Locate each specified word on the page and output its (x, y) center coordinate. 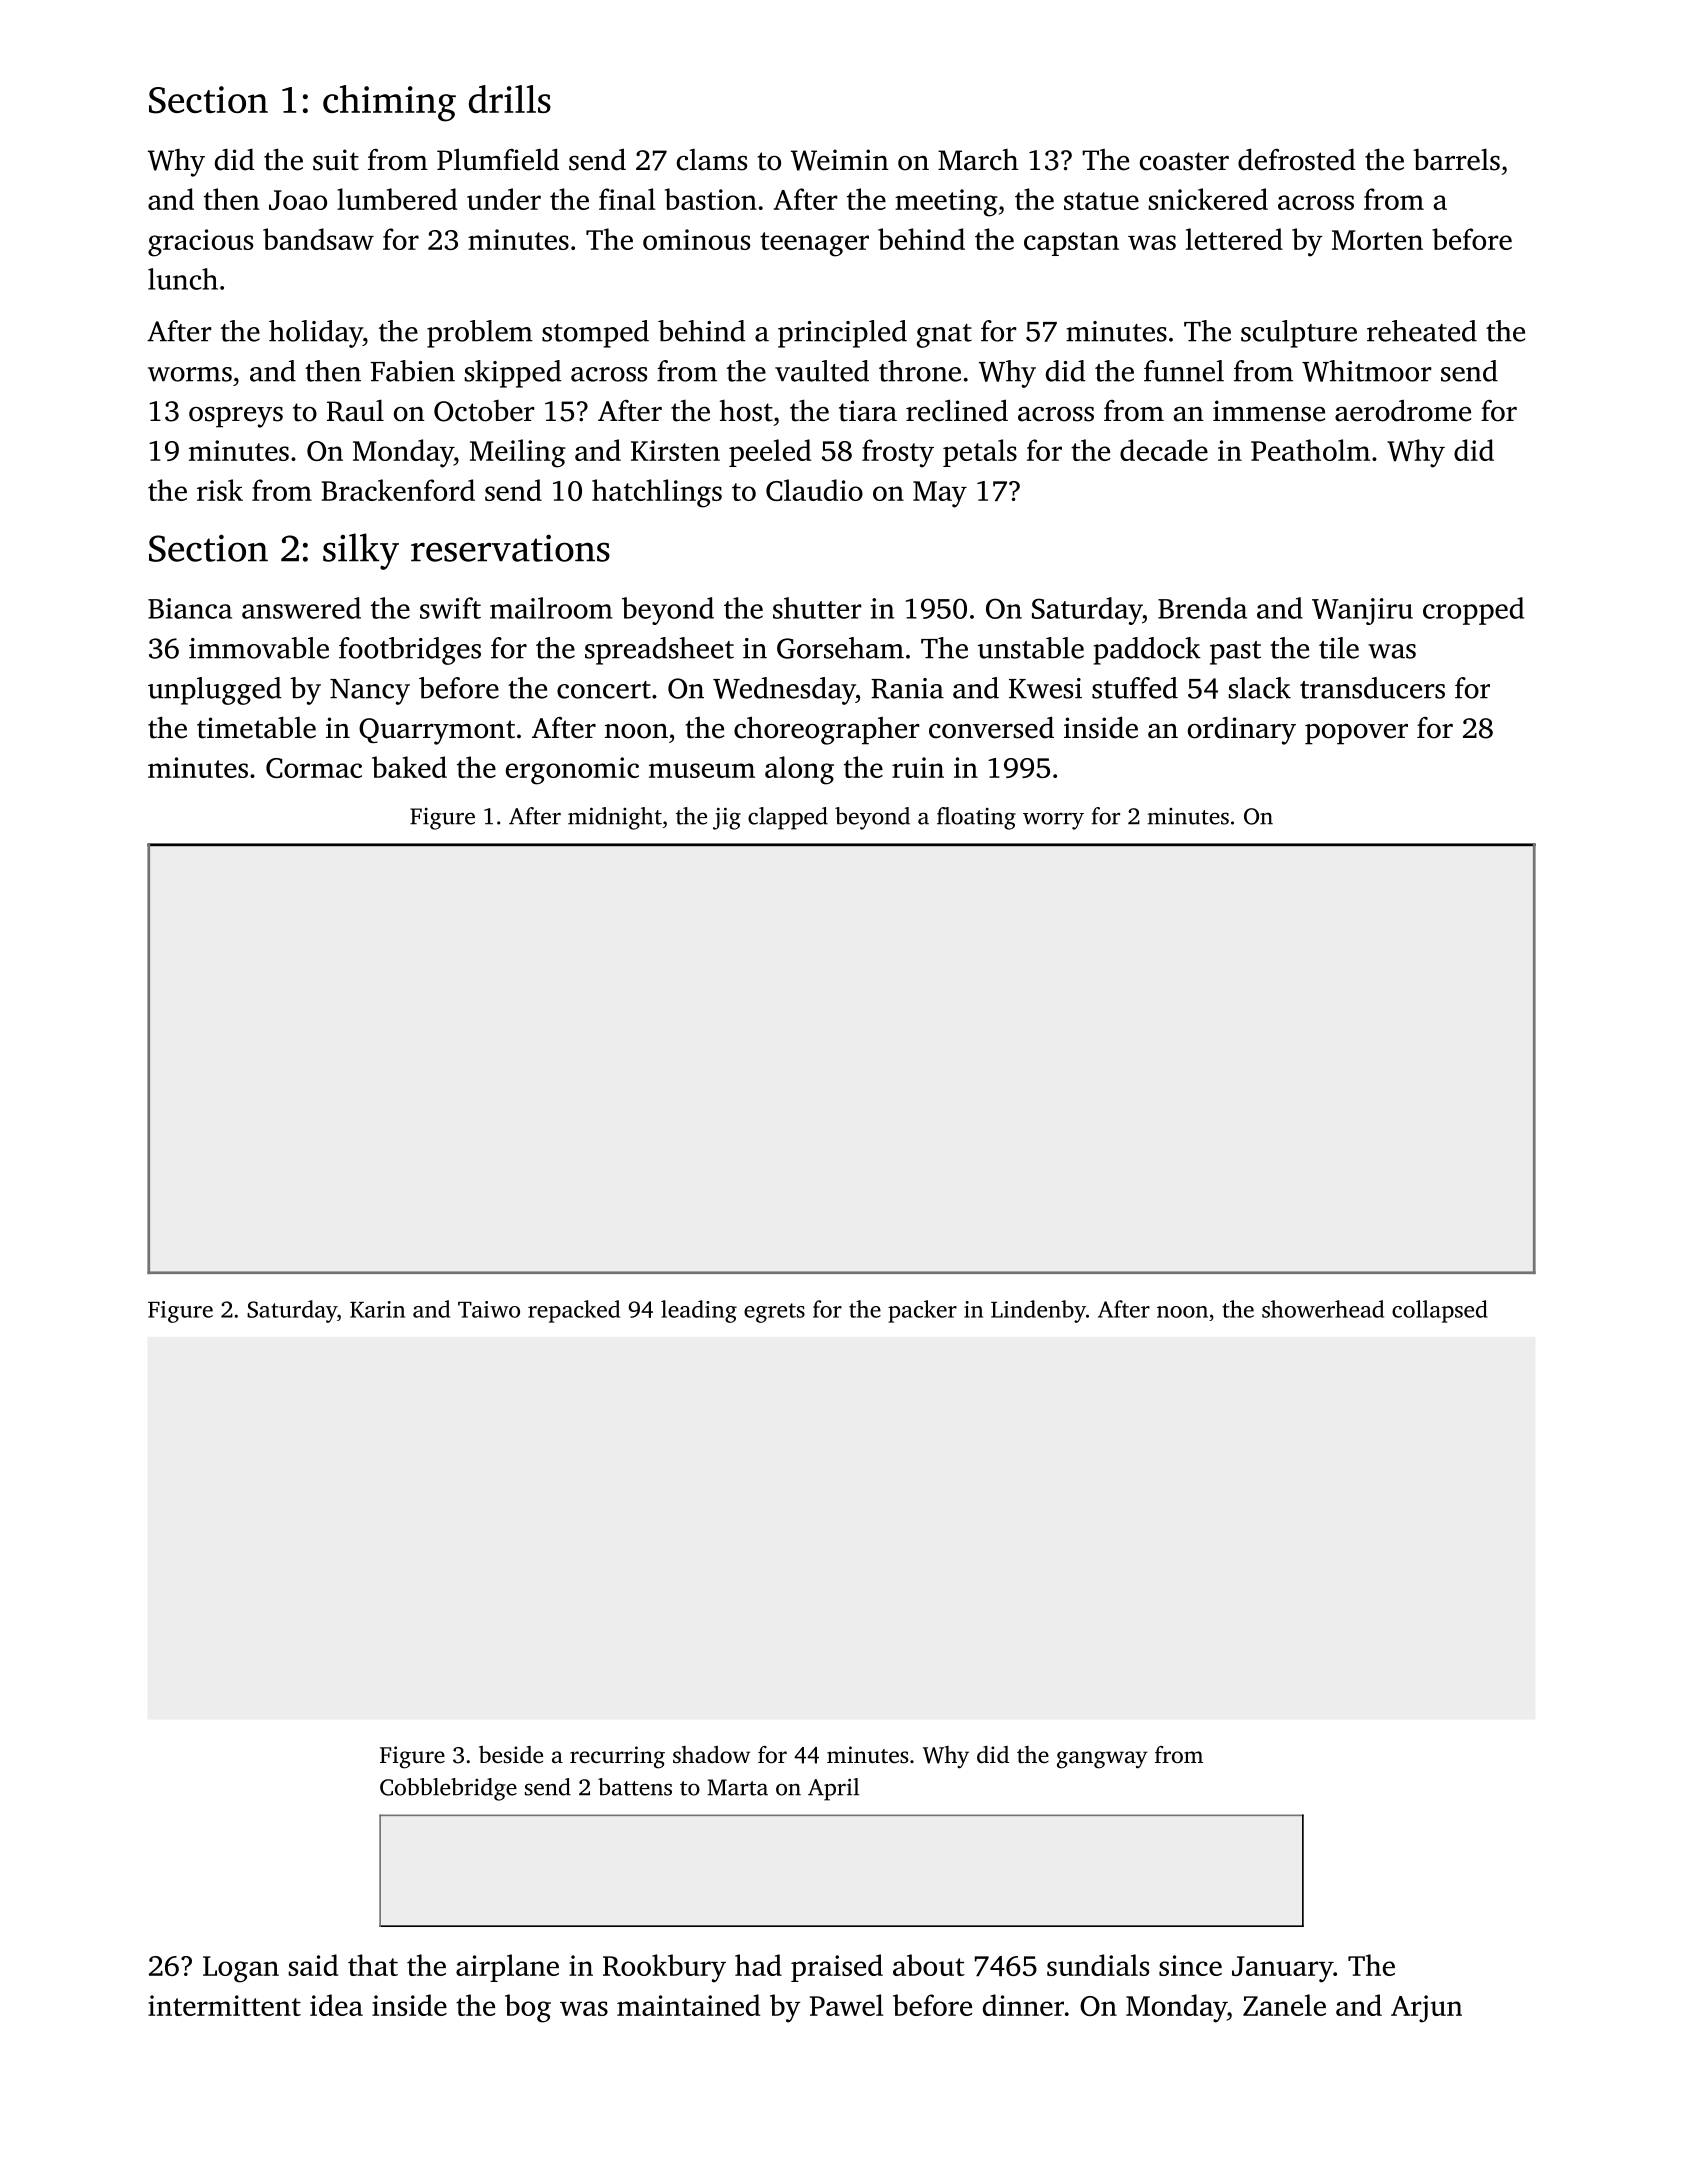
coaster (1184, 161)
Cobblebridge (448, 1789)
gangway (1102, 1760)
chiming (389, 103)
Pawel (846, 2005)
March (978, 159)
